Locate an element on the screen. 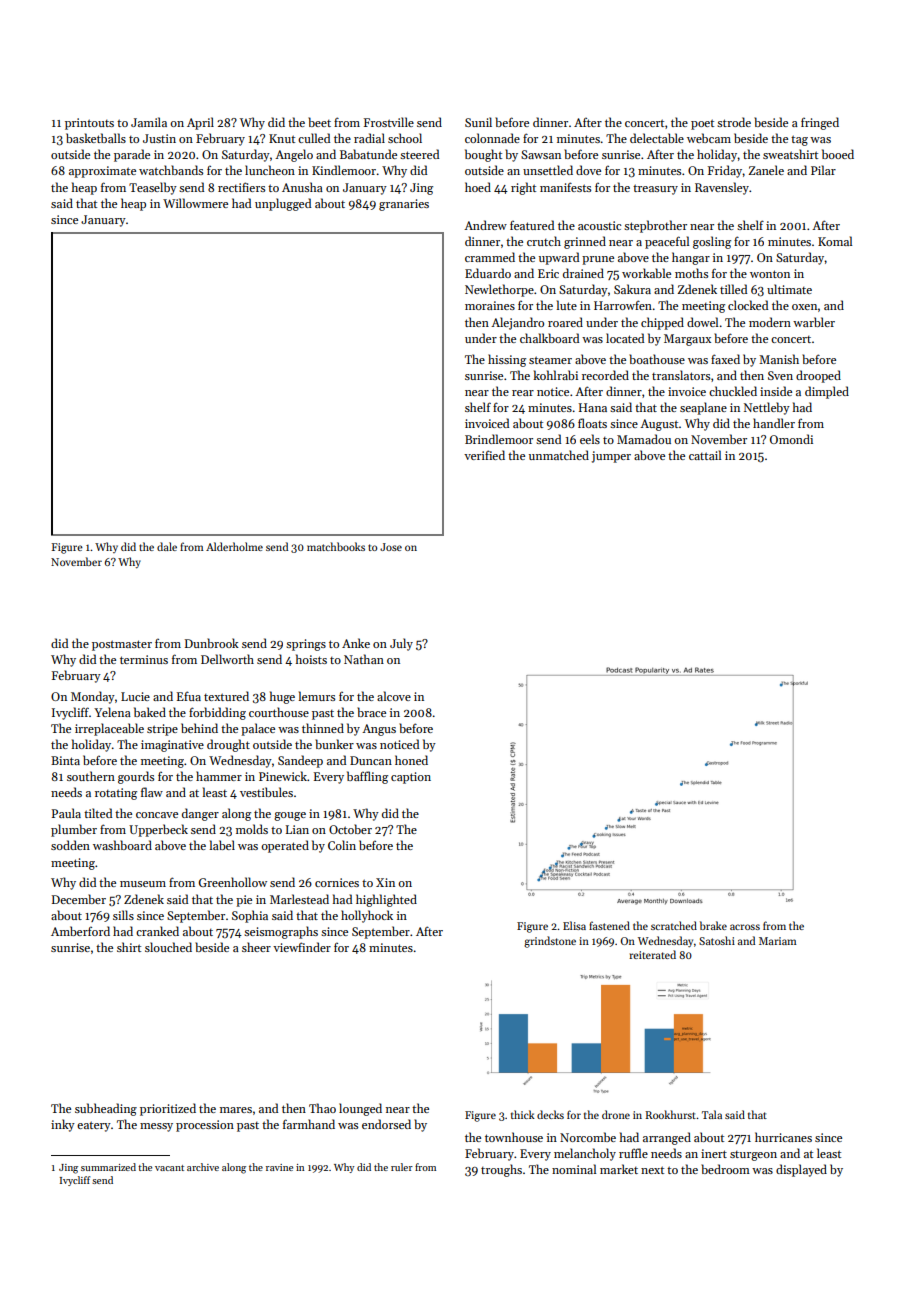 The image size is (908, 1316). Sawsan is located at coordinates (541, 154).
